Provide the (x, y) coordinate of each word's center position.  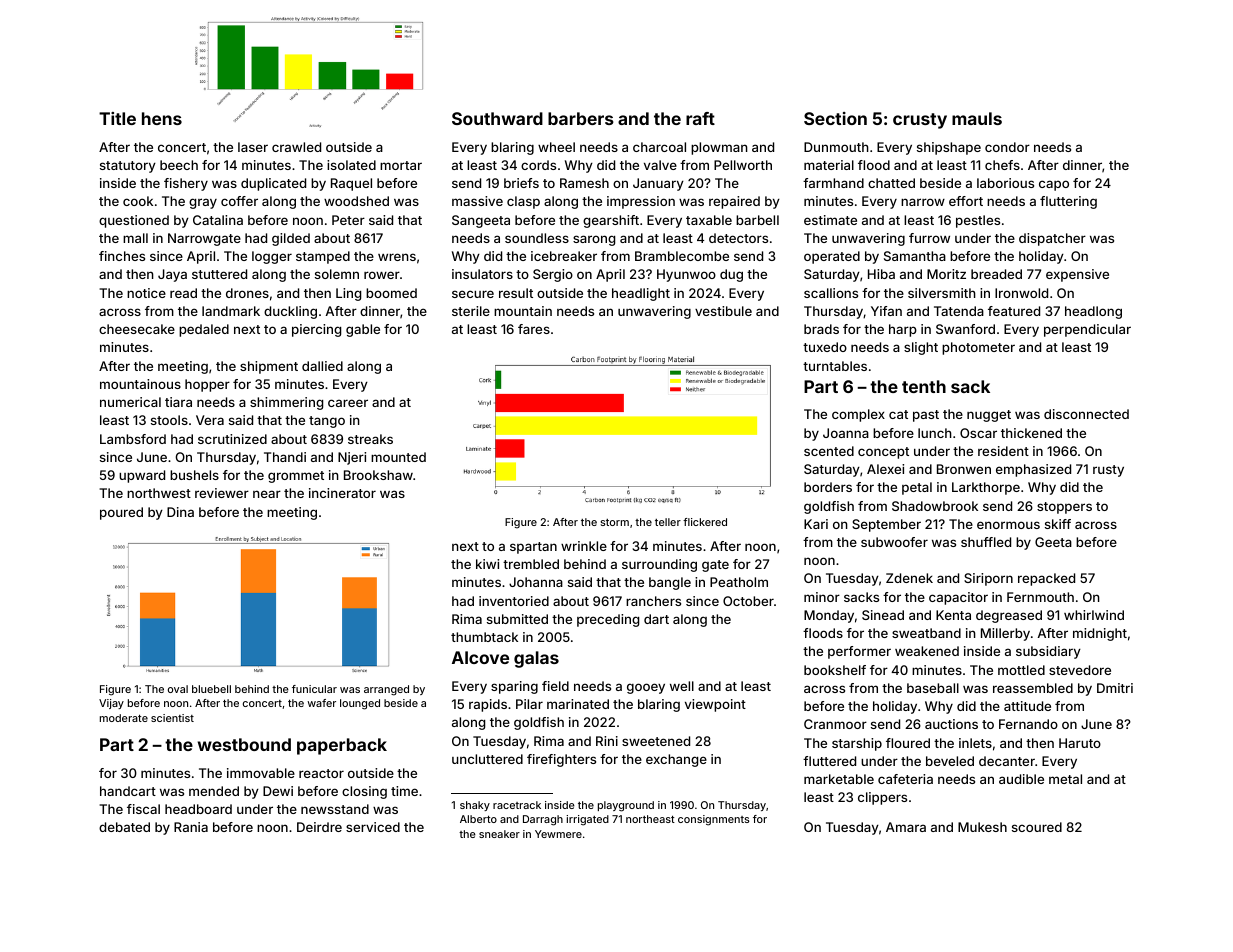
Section (835, 118)
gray (203, 203)
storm (614, 522)
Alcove (480, 657)
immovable (261, 773)
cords (538, 165)
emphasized (1033, 470)
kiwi (487, 564)
